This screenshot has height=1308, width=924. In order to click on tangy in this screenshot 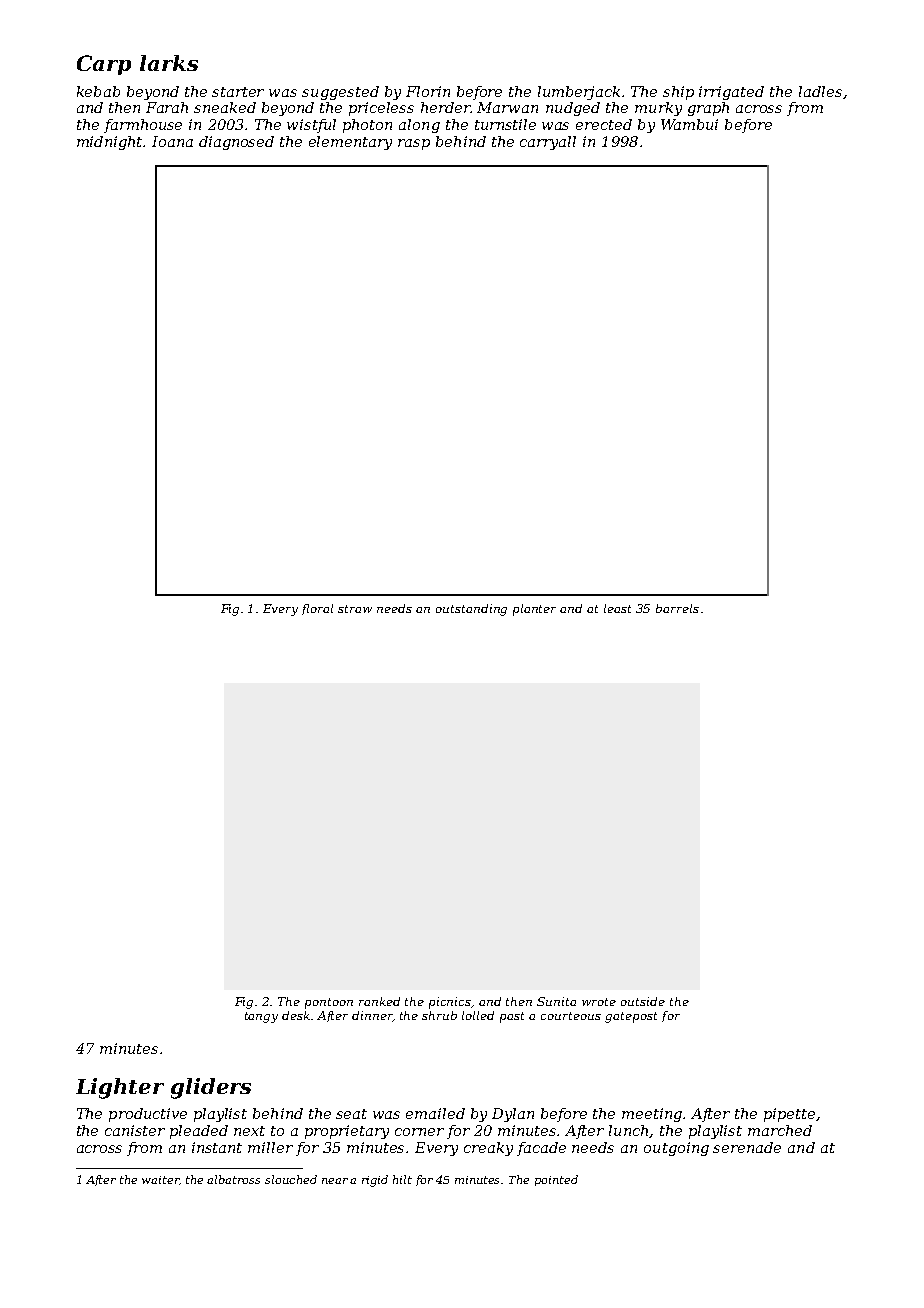, I will do `click(261, 1017)`.
